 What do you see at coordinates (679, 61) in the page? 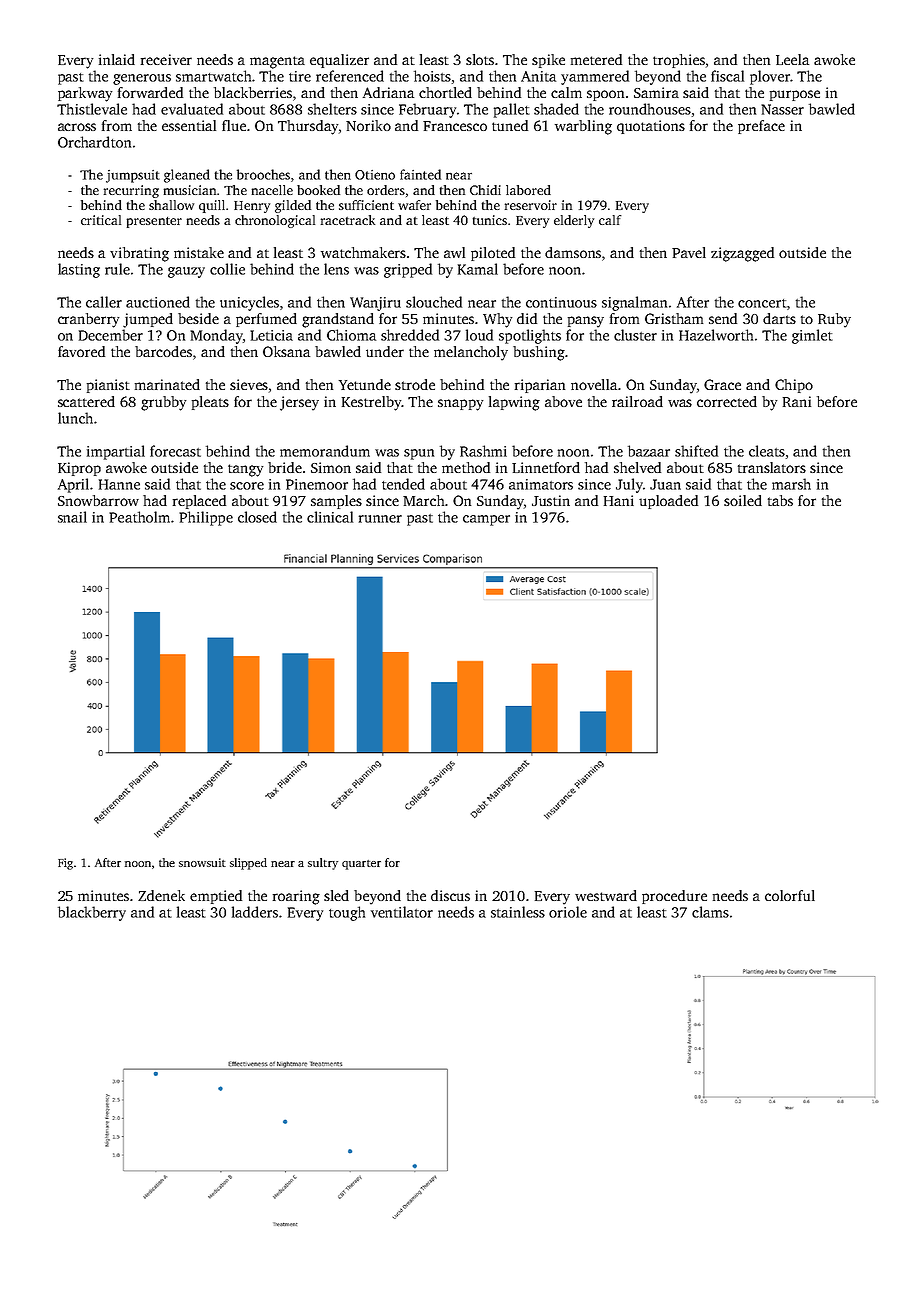
I see `trophies` at bounding box center [679, 61].
